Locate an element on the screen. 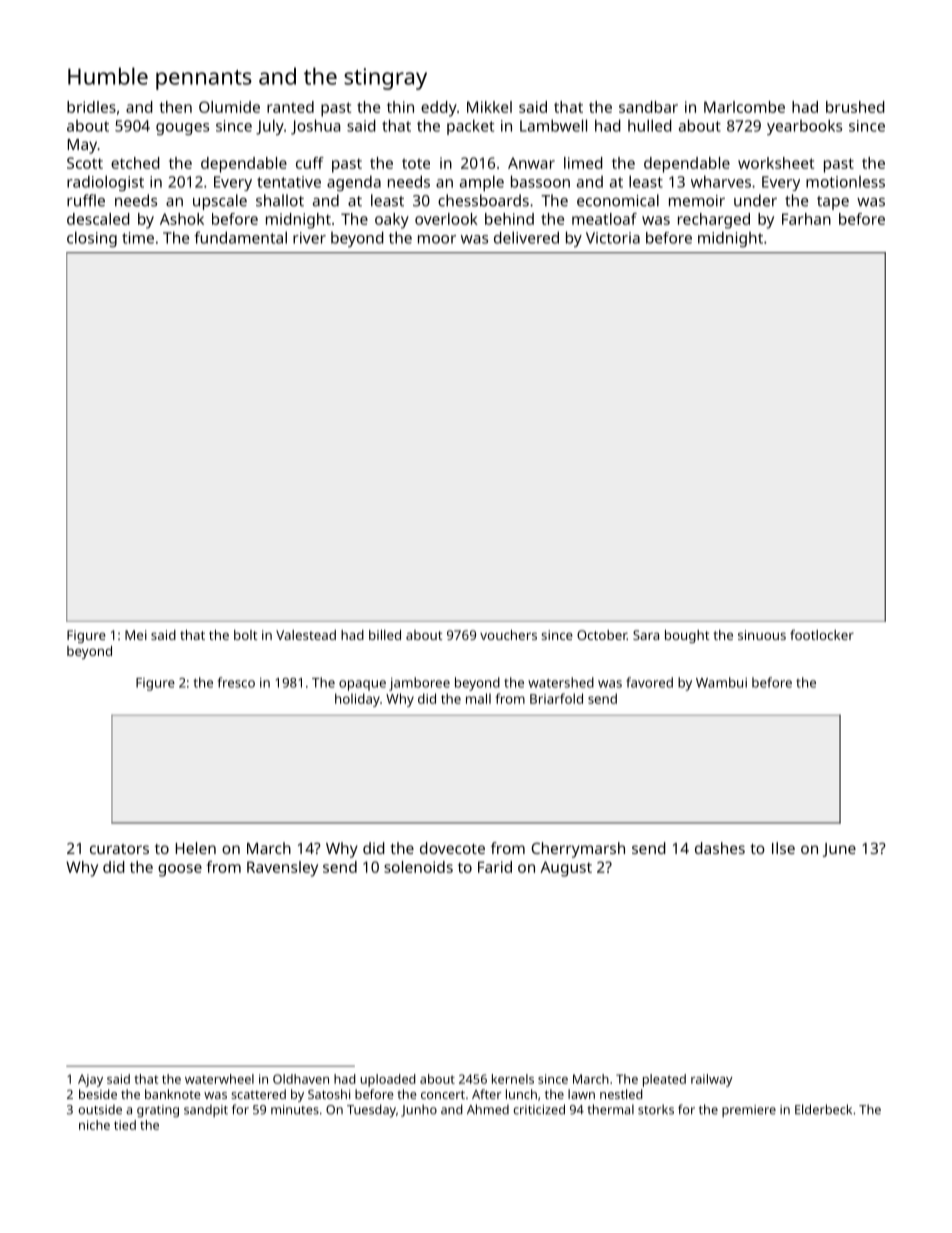  Humble is located at coordinates (108, 76).
